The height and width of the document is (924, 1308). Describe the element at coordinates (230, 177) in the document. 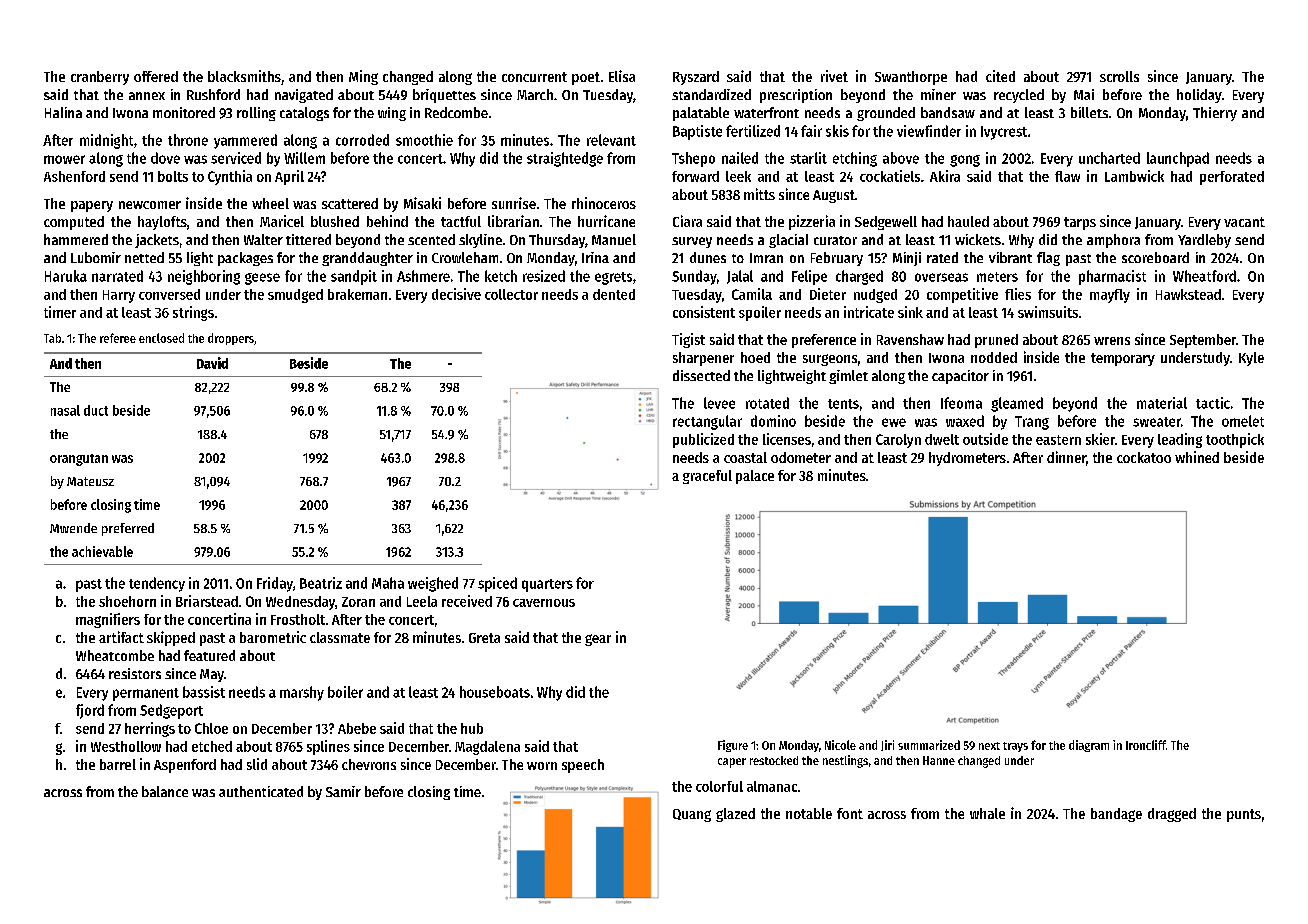

I see `Cynthia` at that location.
